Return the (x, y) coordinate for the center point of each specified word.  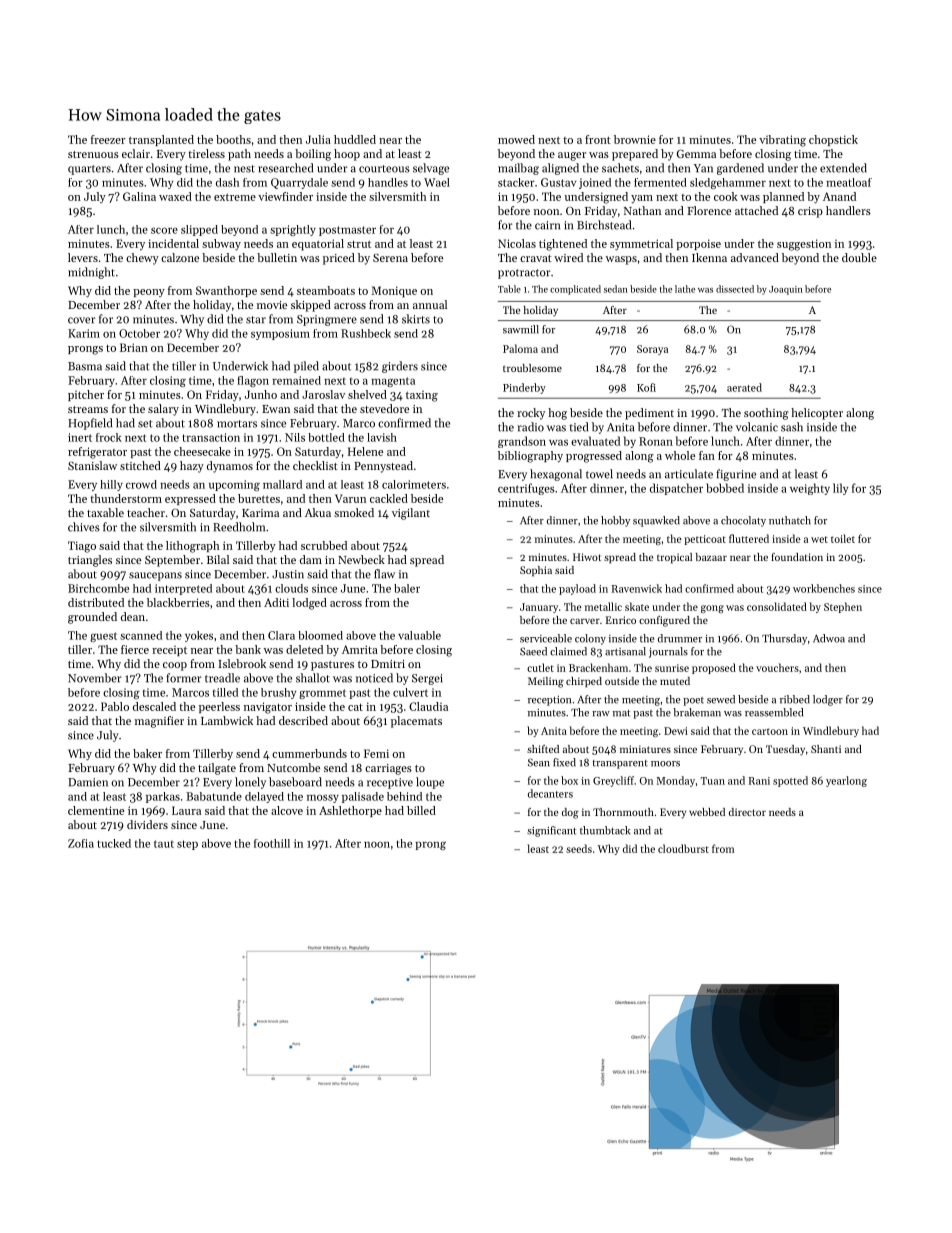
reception (549, 701)
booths (233, 139)
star (256, 320)
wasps (621, 260)
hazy (192, 467)
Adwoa (829, 638)
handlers (848, 210)
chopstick (833, 140)
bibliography (530, 457)
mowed (516, 139)
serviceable (546, 638)
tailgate (217, 769)
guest (103, 637)
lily (840, 489)
